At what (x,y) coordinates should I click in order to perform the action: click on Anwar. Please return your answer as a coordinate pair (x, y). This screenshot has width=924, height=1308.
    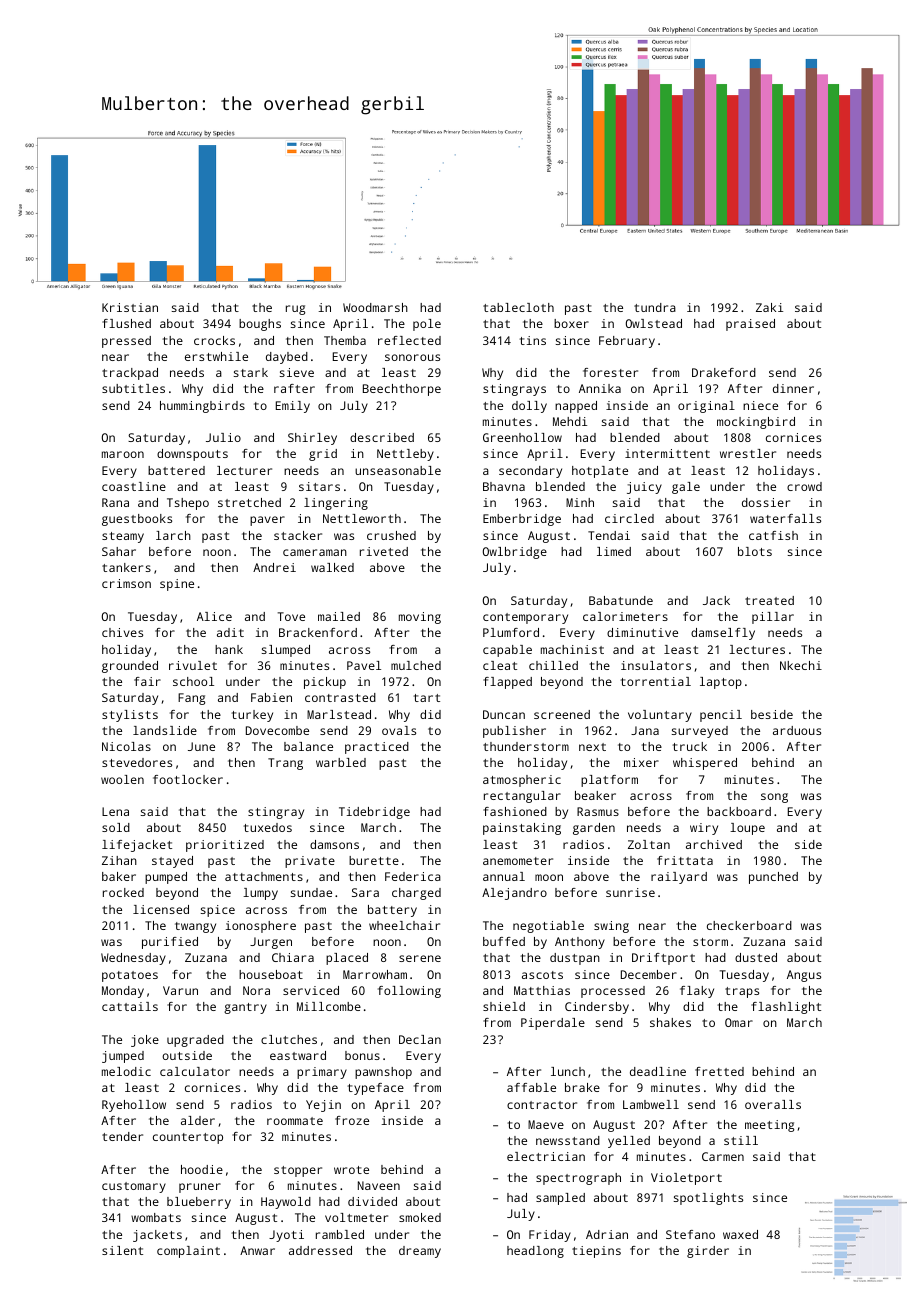
    Looking at the image, I should click on (257, 1250).
